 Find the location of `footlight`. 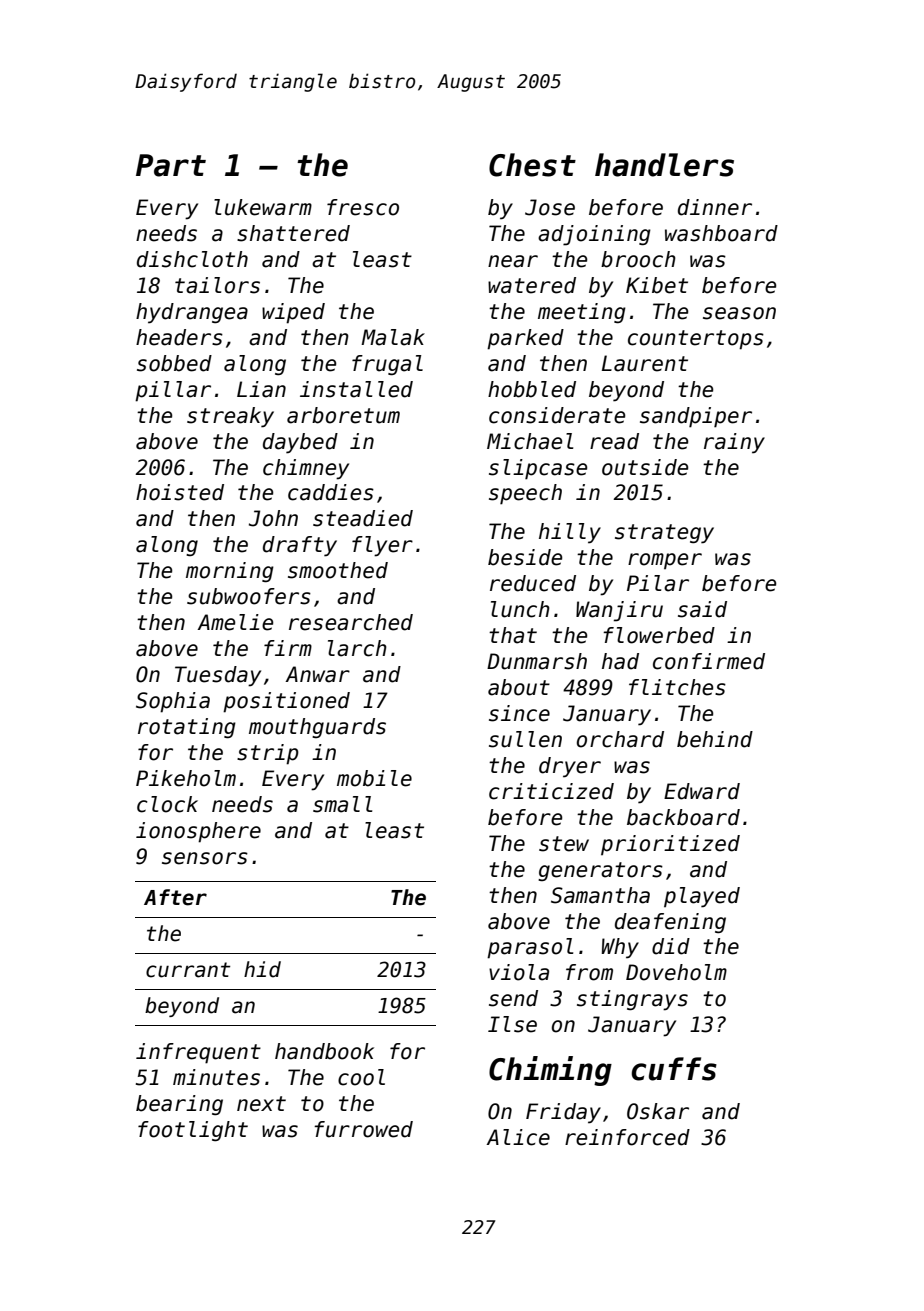

footlight is located at coordinates (193, 1131).
